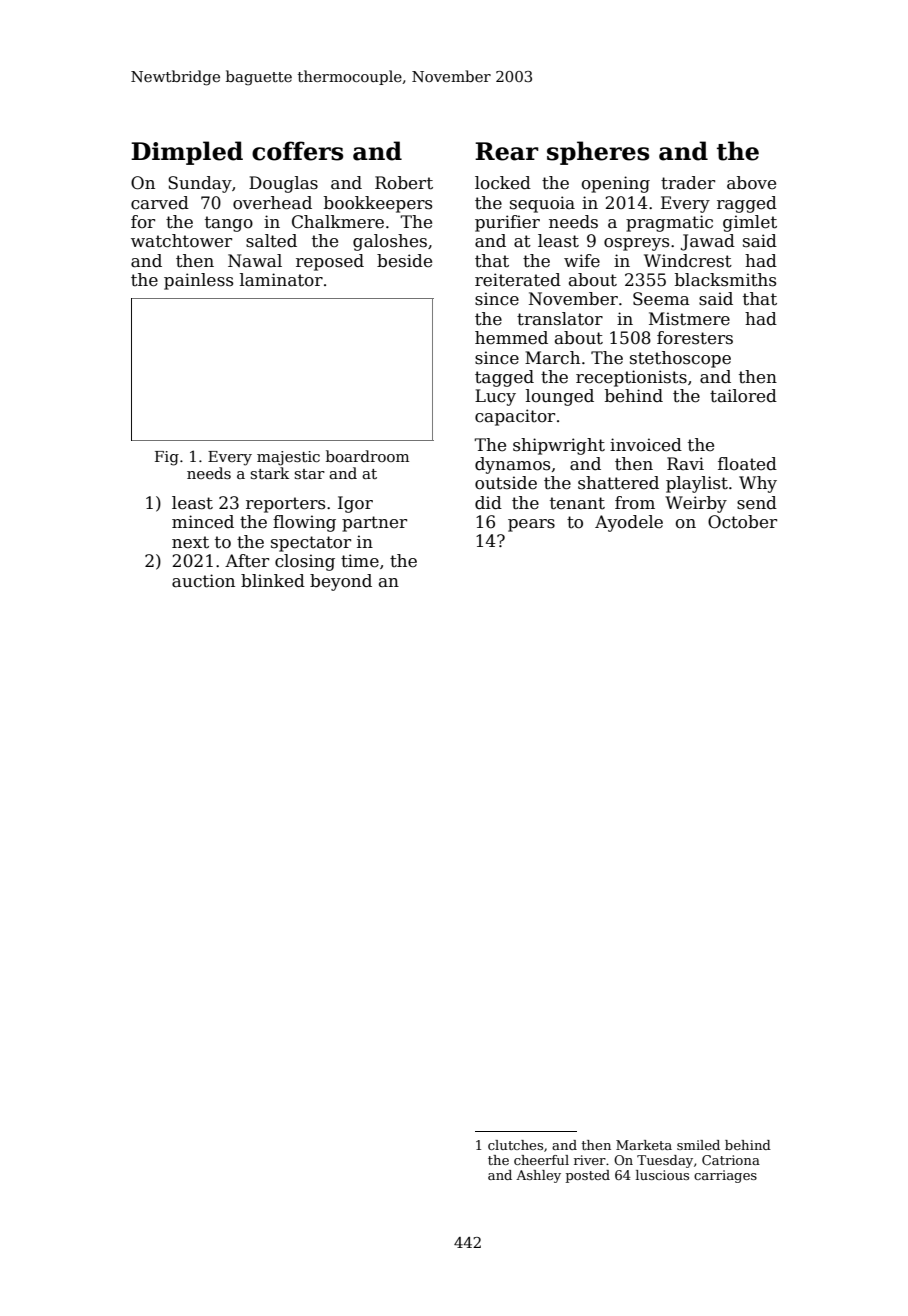 The height and width of the screenshot is (1316, 908). I want to click on Rear, so click(507, 151).
